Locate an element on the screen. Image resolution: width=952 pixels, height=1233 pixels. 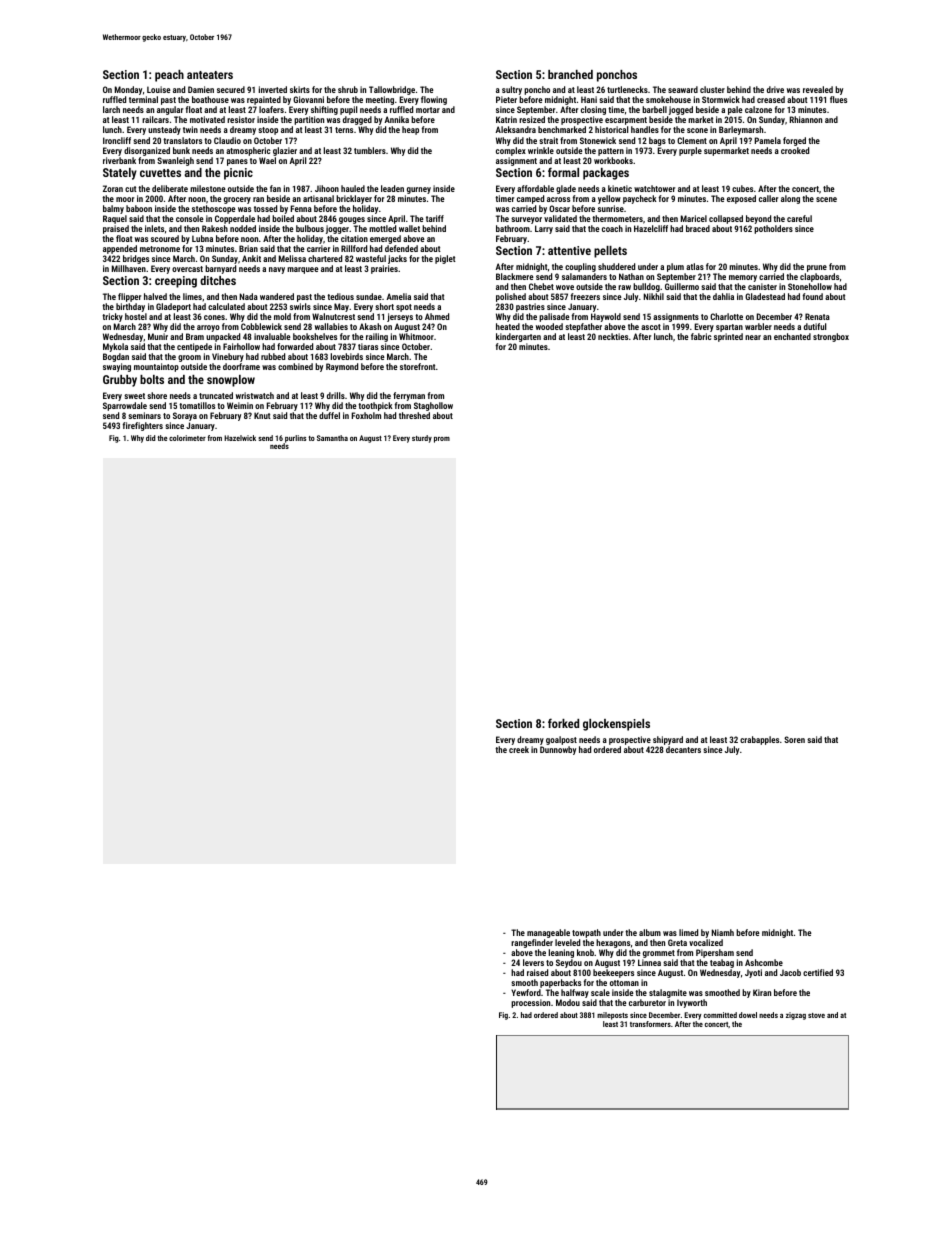
revealed is located at coordinates (818, 89).
